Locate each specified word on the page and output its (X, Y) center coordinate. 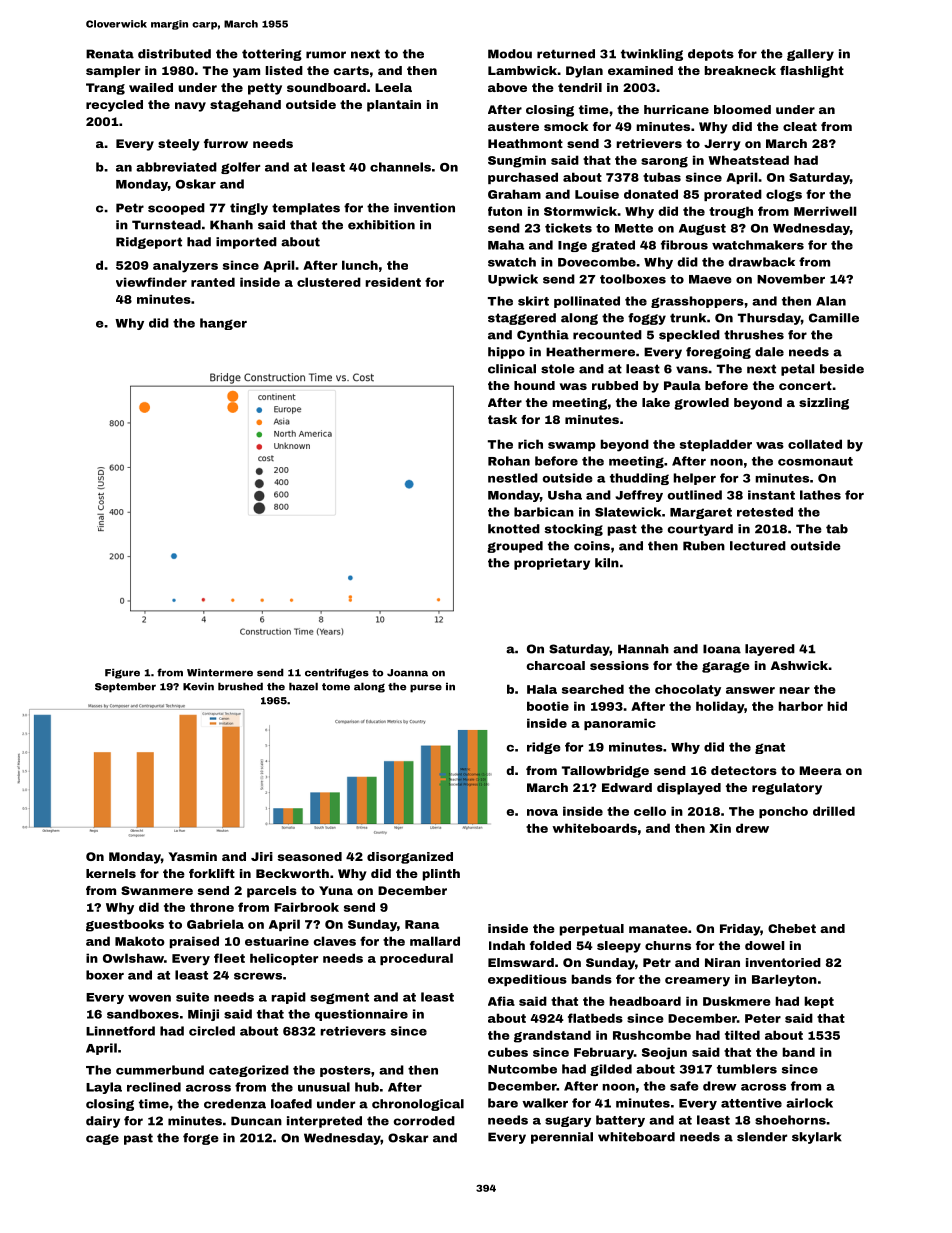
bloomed (742, 109)
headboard (645, 1001)
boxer (105, 975)
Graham (514, 194)
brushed (240, 686)
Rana (422, 924)
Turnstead (166, 225)
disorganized (410, 858)
